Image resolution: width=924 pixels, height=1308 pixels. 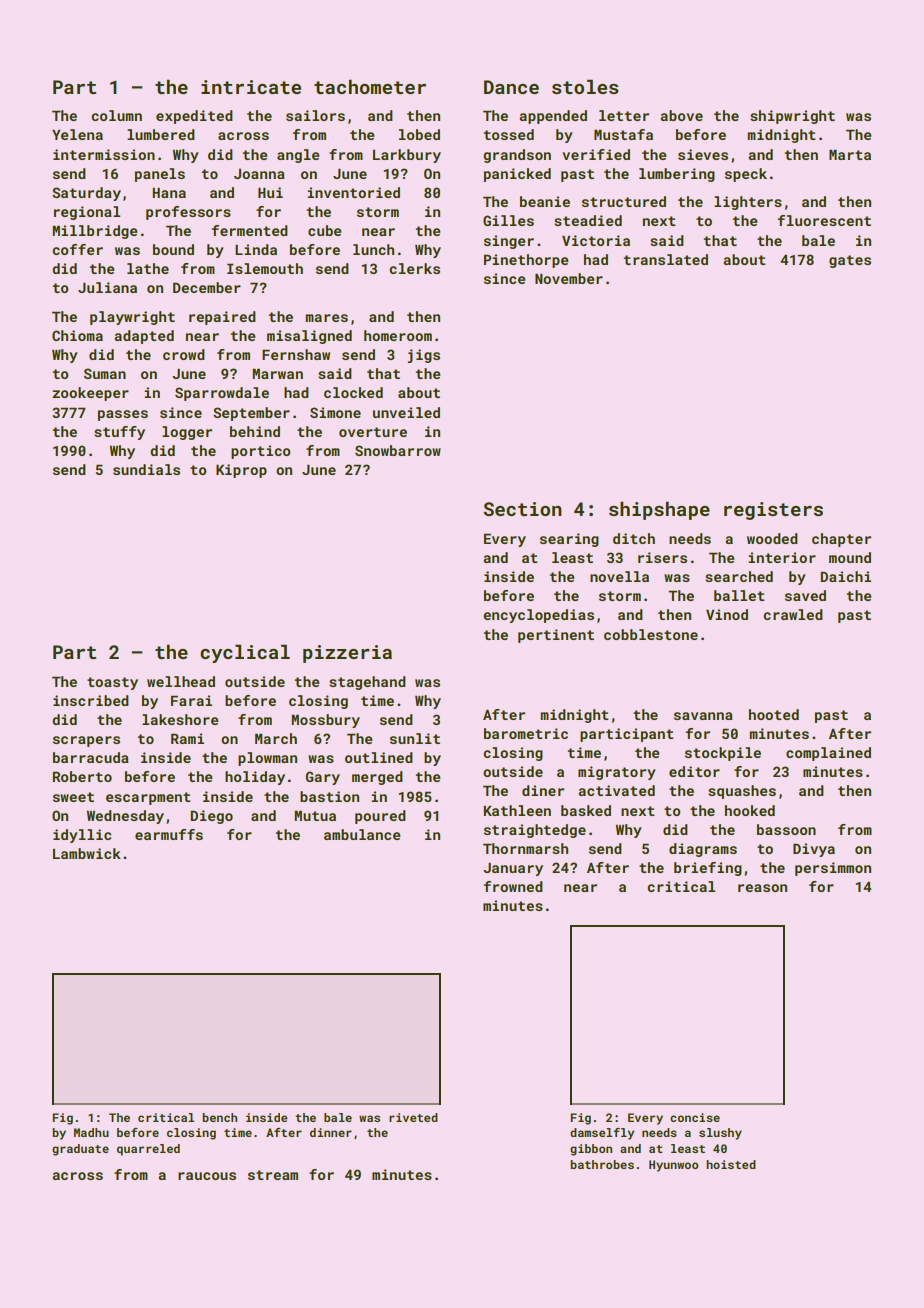 I want to click on concise, so click(x=695, y=1117).
